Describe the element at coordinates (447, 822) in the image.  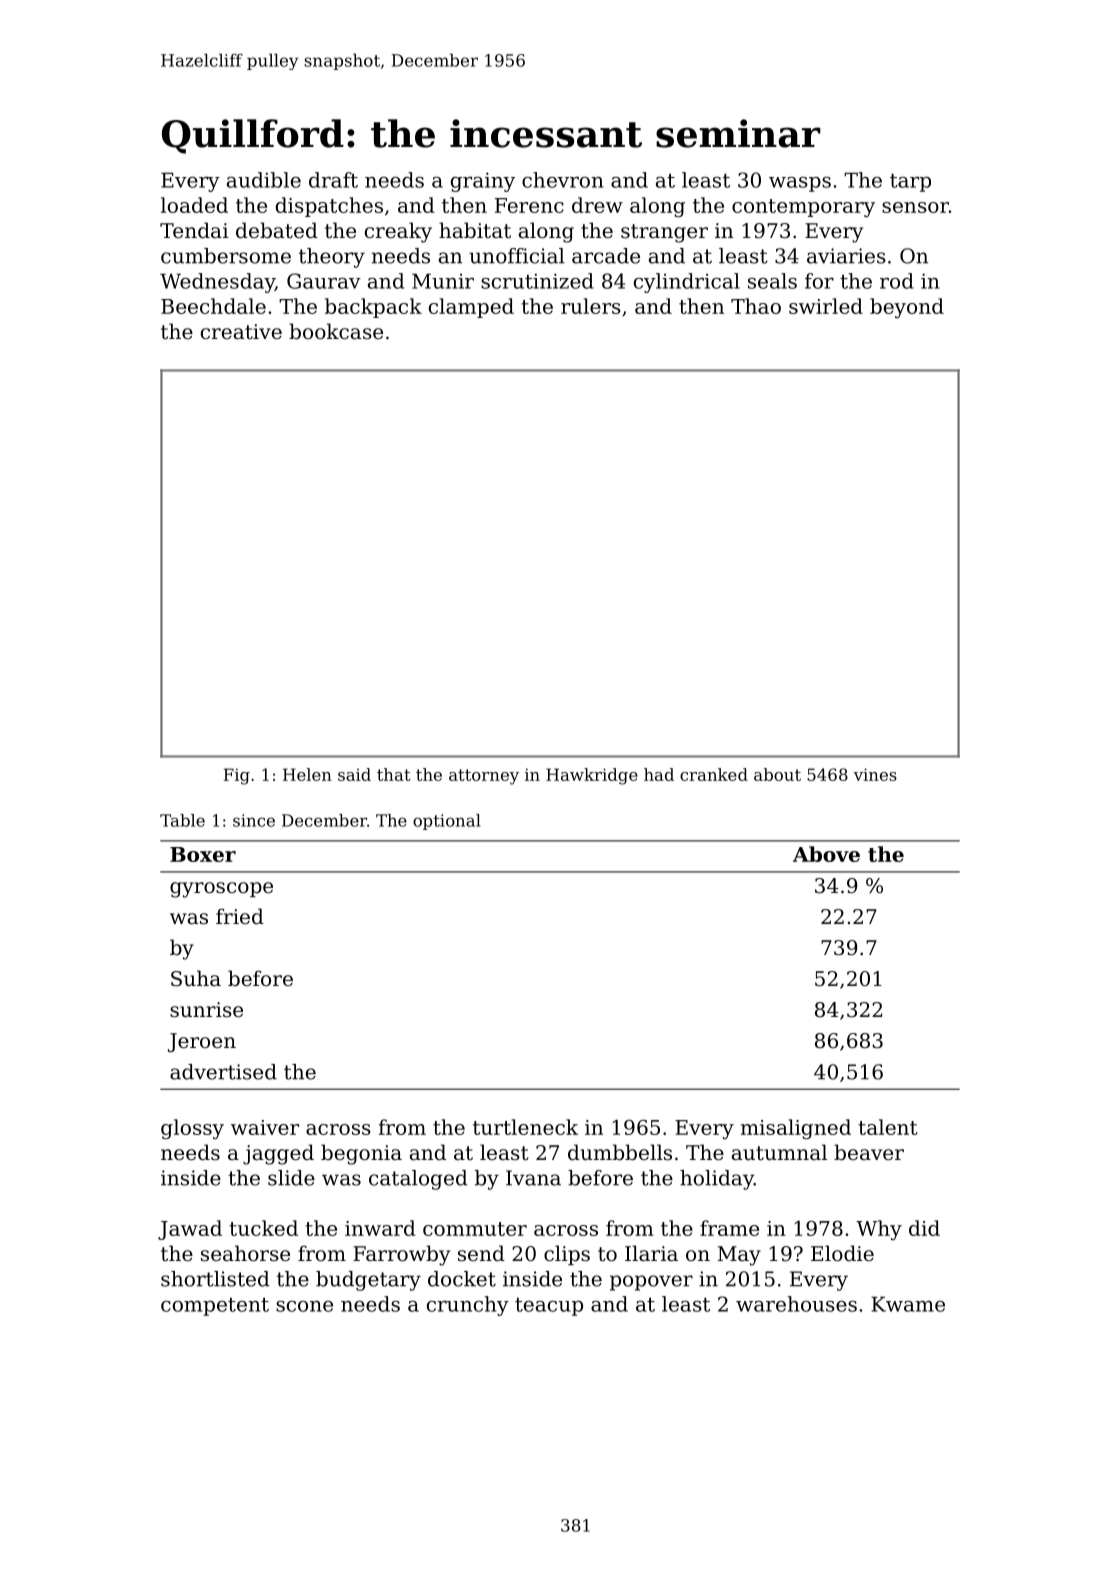
I see `optional` at that location.
